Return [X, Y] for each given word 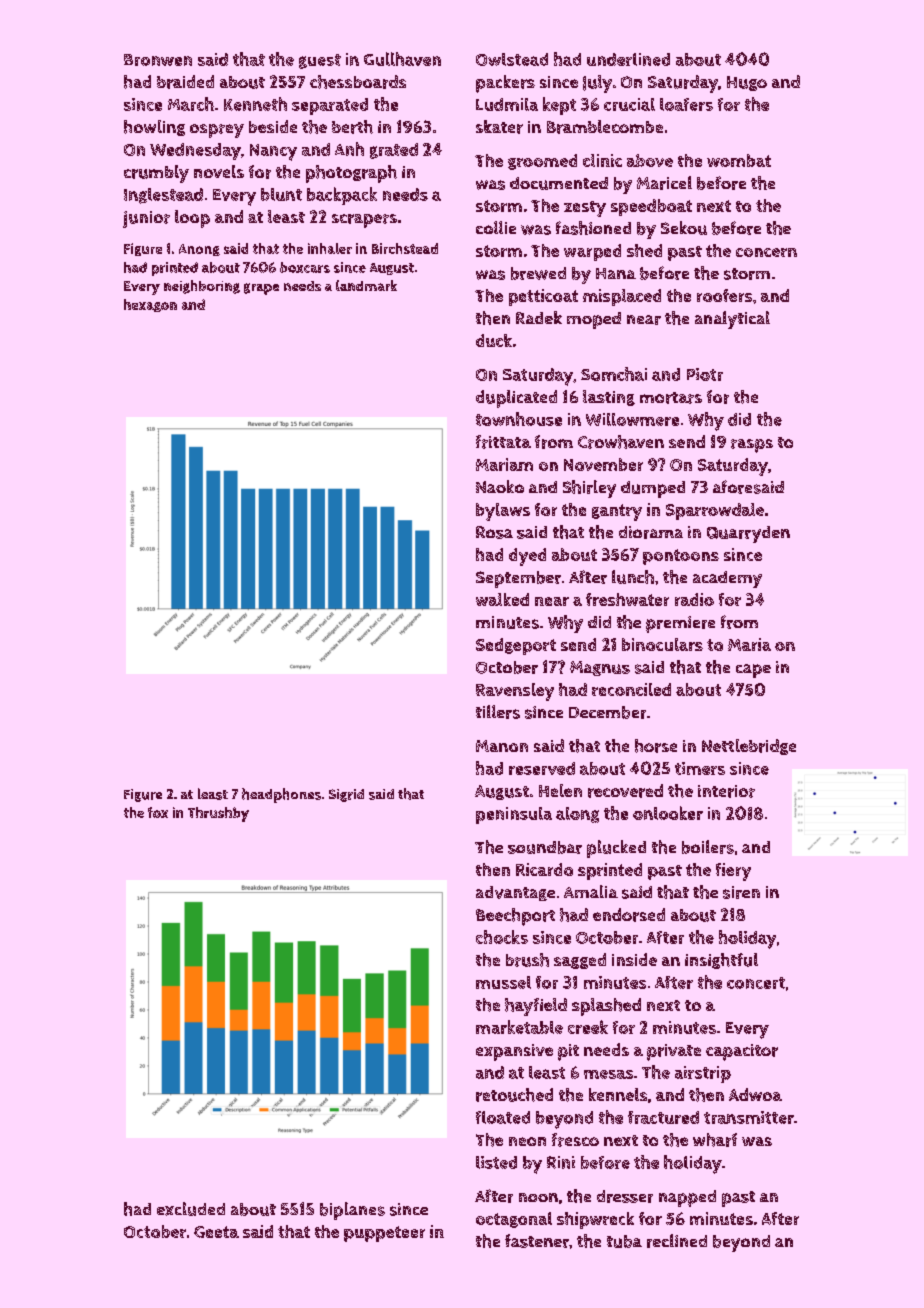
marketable [519, 1027]
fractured [663, 1117]
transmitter [749, 1117]
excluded [191, 1209]
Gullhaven [402, 59]
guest [320, 61]
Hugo [747, 83]
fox [158, 812]
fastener [537, 1241]
